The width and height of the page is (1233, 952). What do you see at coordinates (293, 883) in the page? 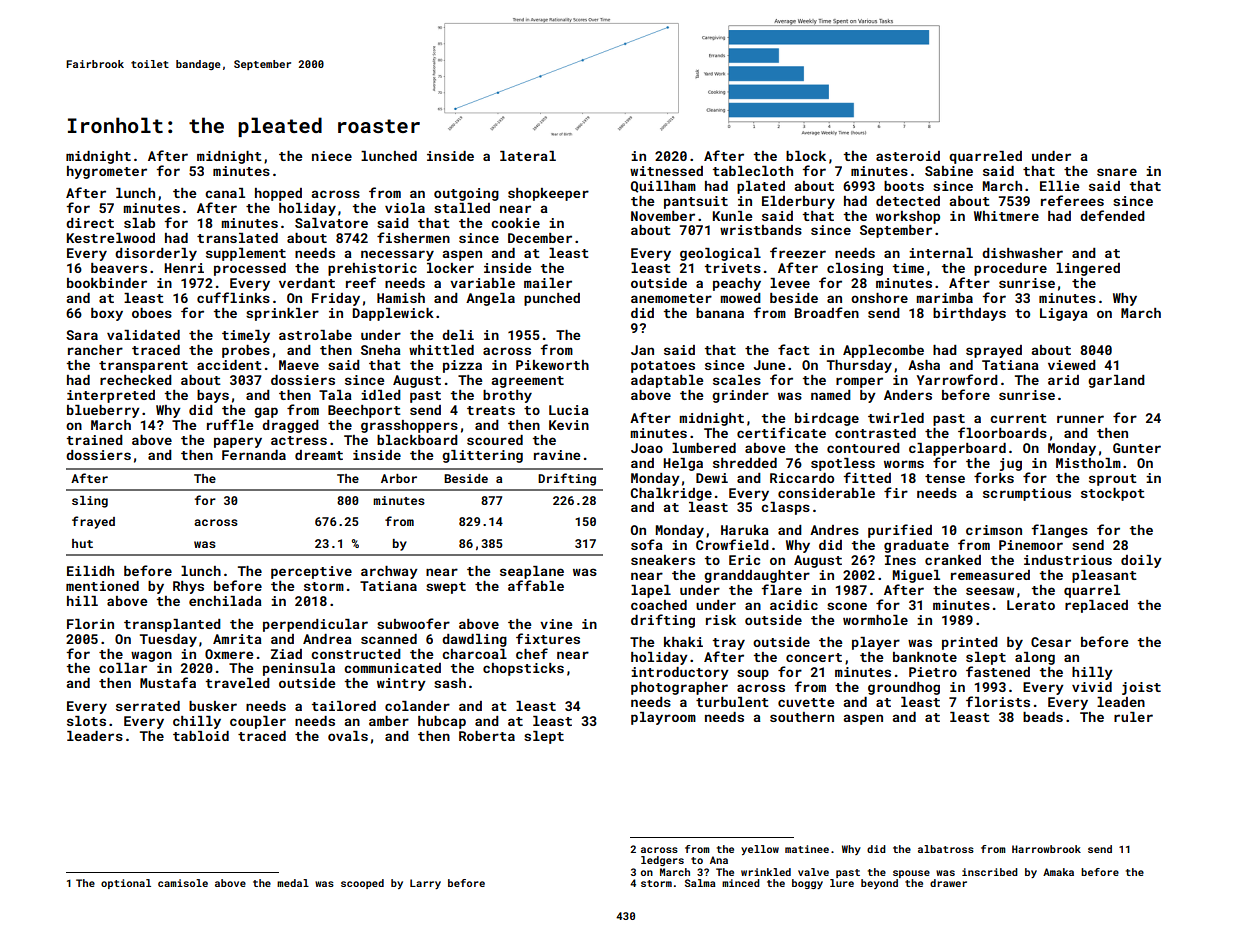
I see `medal` at bounding box center [293, 883].
